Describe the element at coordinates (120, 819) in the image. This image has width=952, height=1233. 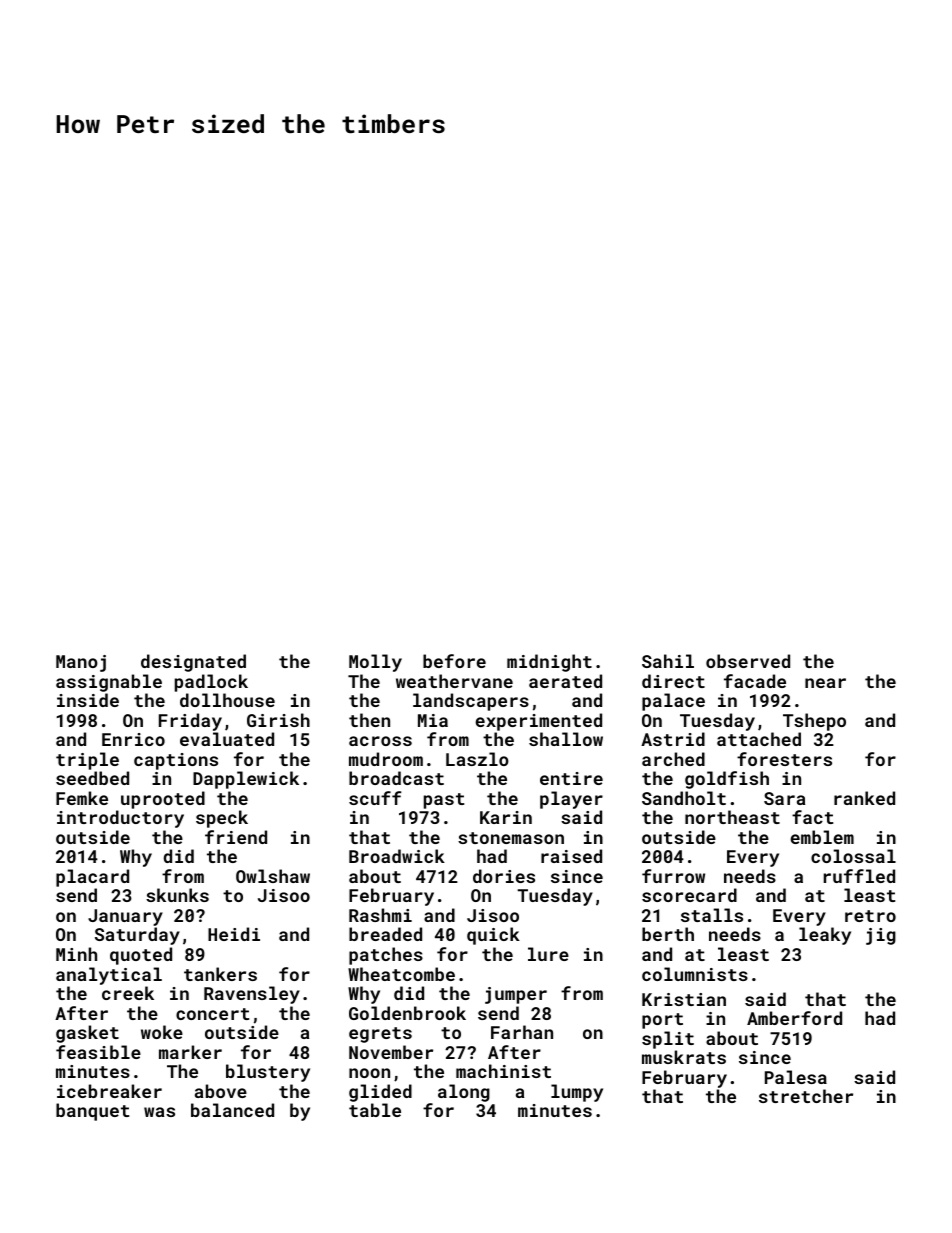
I see `introductory` at that location.
